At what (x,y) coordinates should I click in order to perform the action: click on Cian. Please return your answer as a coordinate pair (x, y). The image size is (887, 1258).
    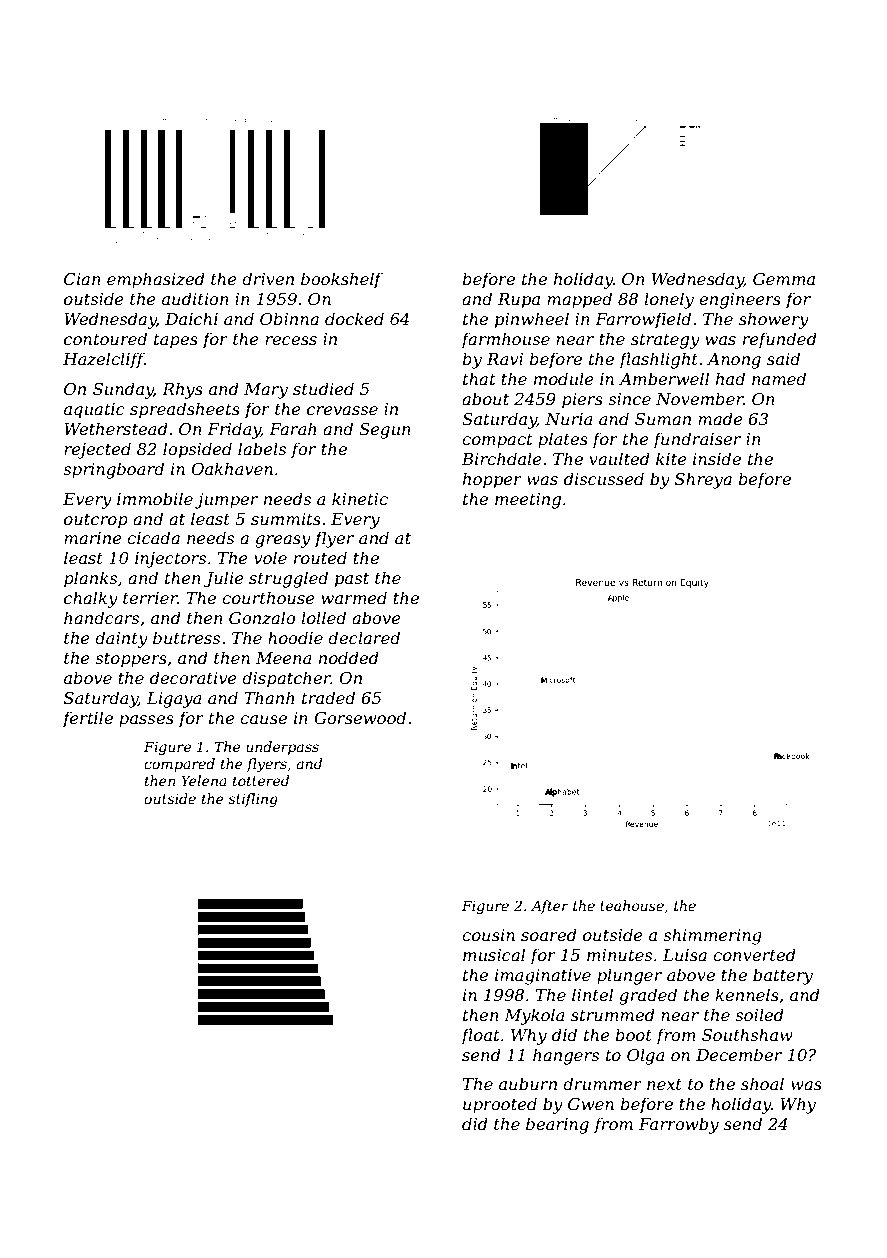
    Looking at the image, I should click on (82, 279).
